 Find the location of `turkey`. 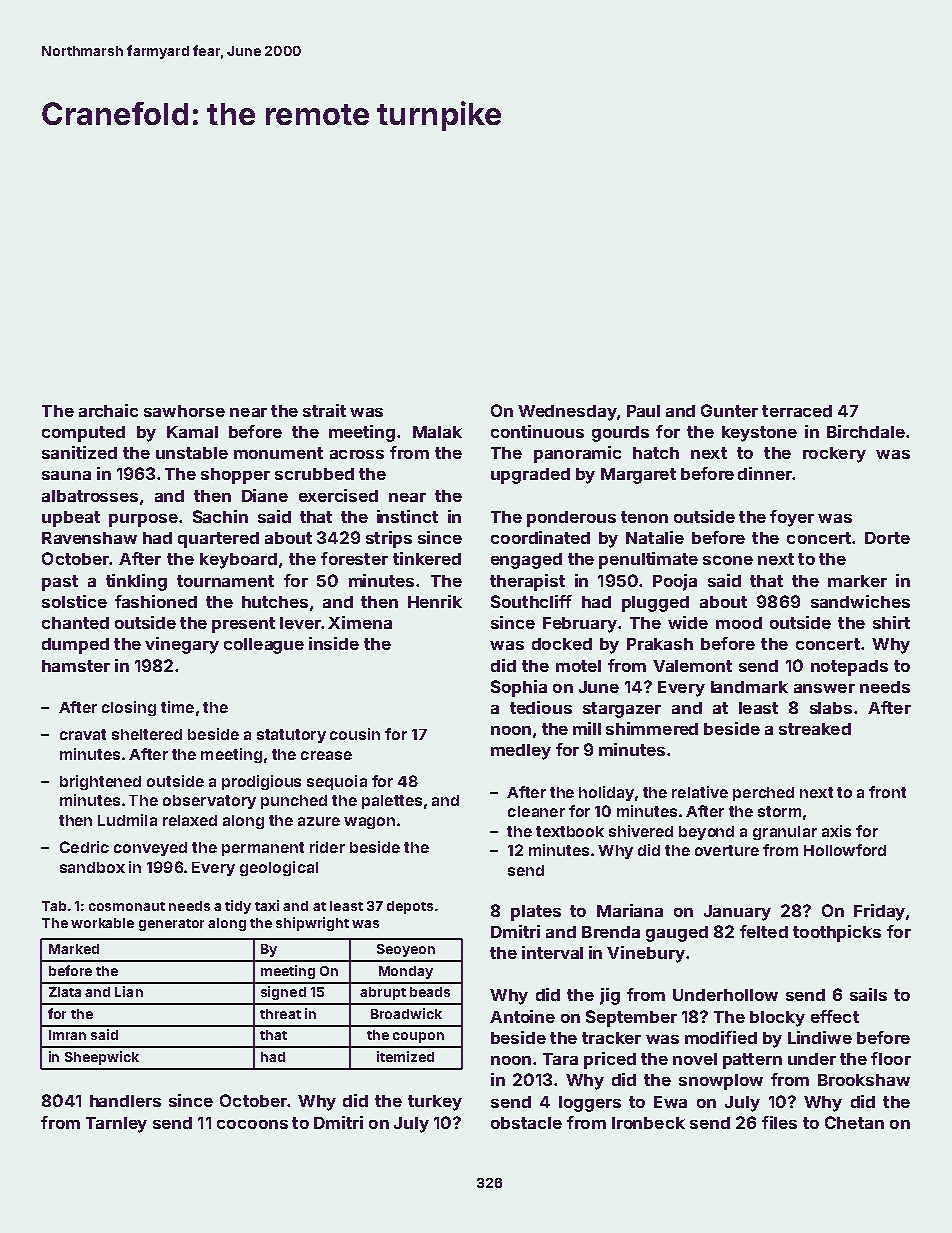

turkey is located at coordinates (435, 1103).
